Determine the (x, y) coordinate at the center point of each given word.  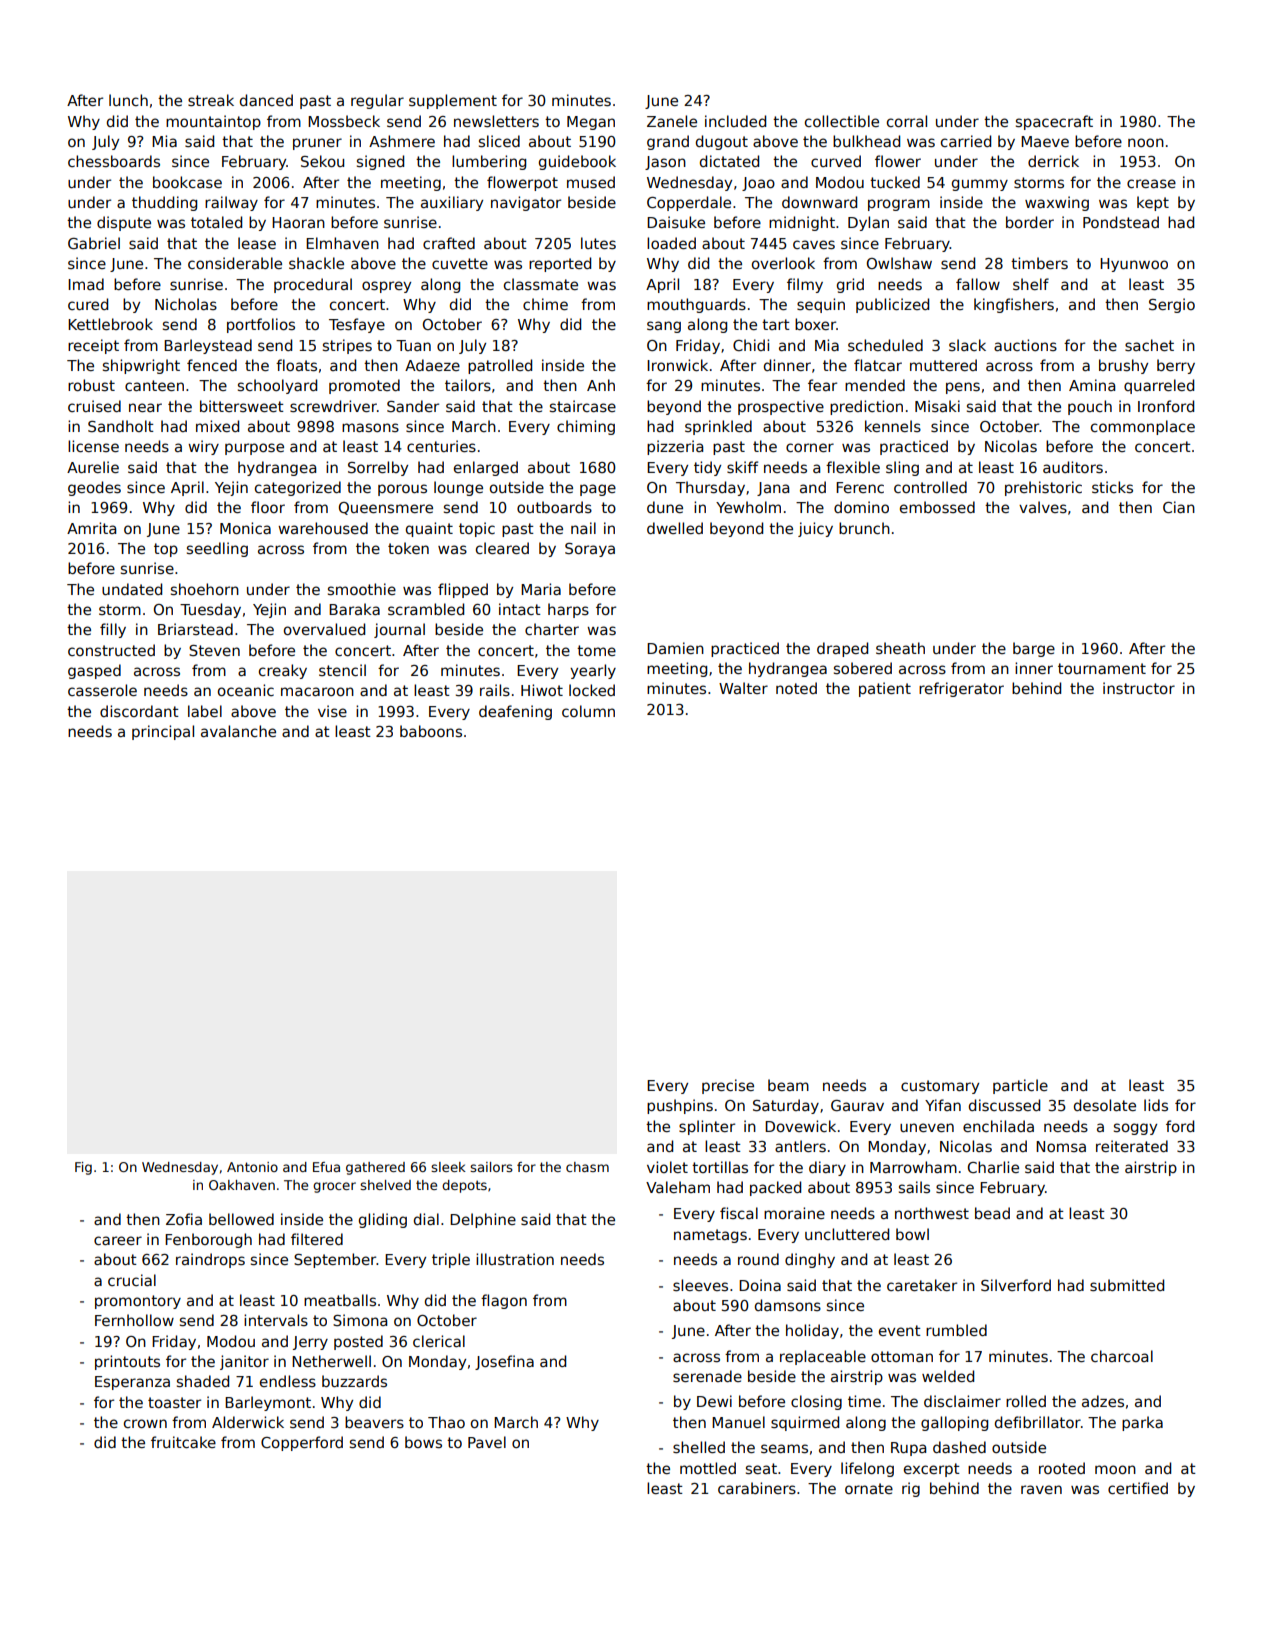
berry (1176, 366)
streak (211, 100)
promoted (364, 386)
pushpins (680, 1106)
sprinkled (718, 427)
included (735, 121)
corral (907, 121)
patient (885, 689)
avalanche (238, 731)
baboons (431, 731)
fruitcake (183, 1442)
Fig (83, 1168)
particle (1020, 1086)
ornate (869, 1488)
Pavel (487, 1442)
